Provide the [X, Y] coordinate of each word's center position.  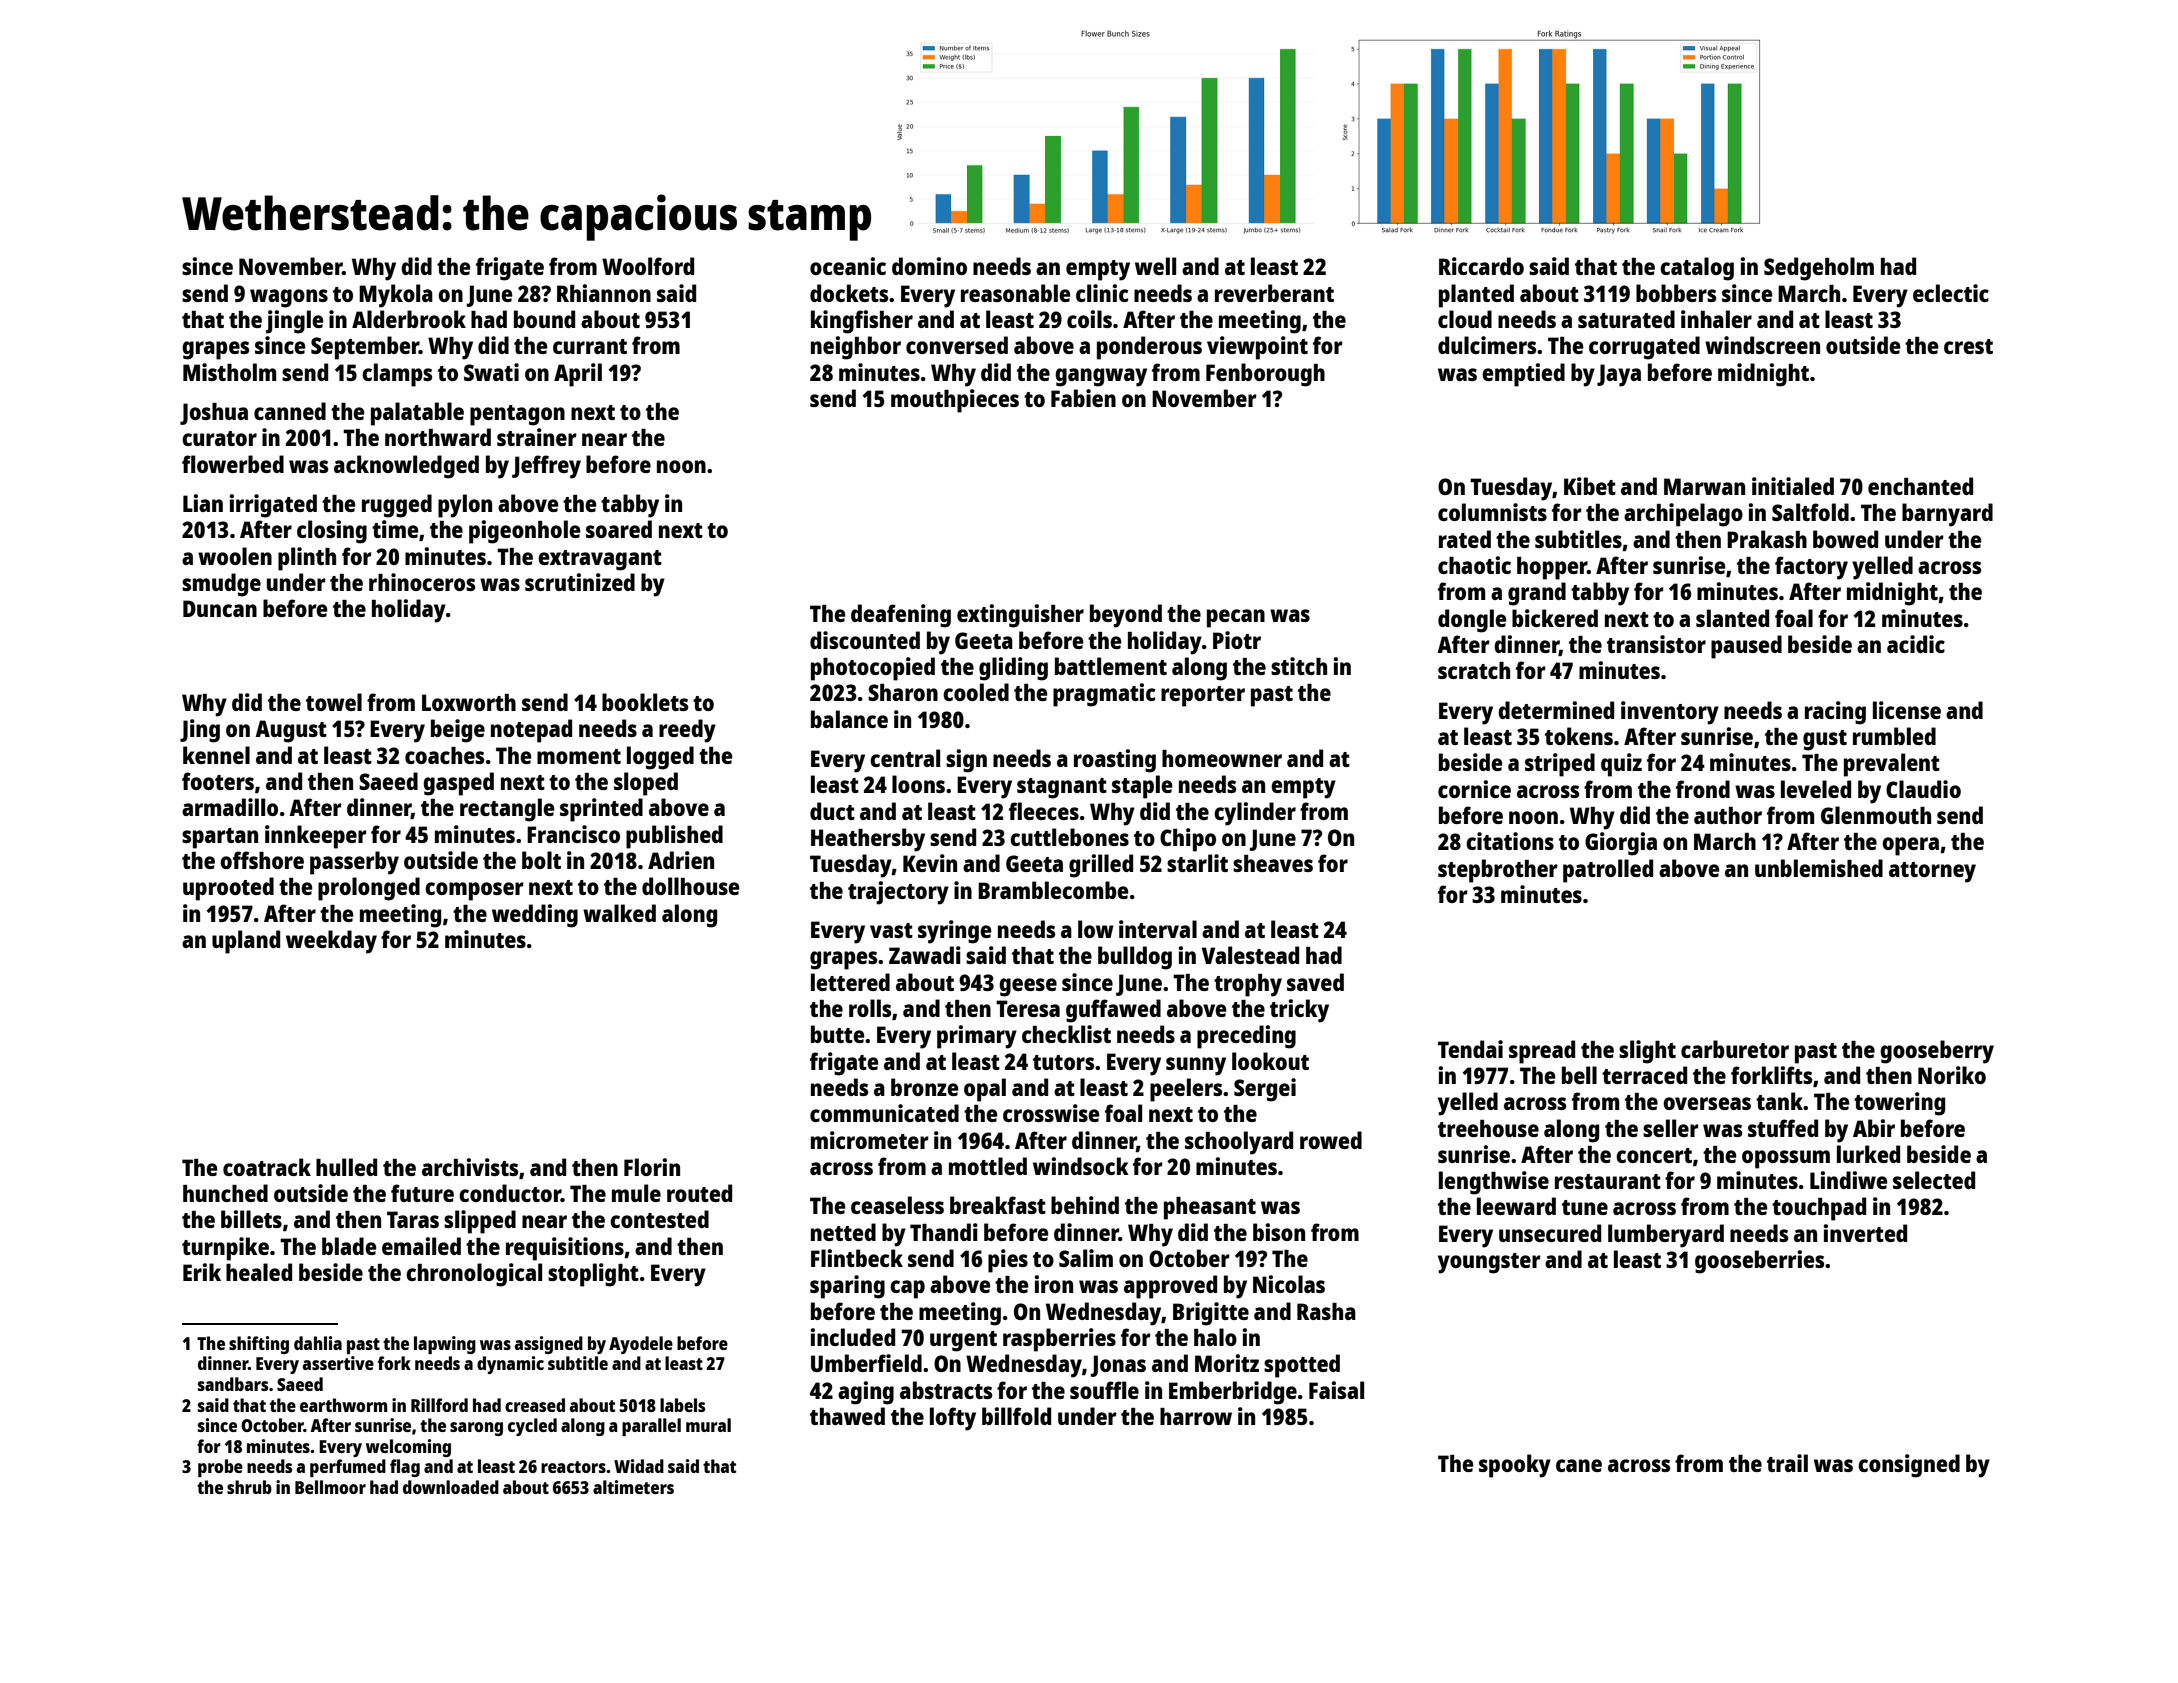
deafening [901, 616]
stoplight [593, 1275]
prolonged [369, 889]
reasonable [1015, 293]
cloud [1465, 319]
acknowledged [406, 467]
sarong [476, 1429]
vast [891, 930]
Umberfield [866, 1363]
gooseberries [1759, 1262]
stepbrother [1498, 871]
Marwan [1704, 486]
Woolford [648, 266]
